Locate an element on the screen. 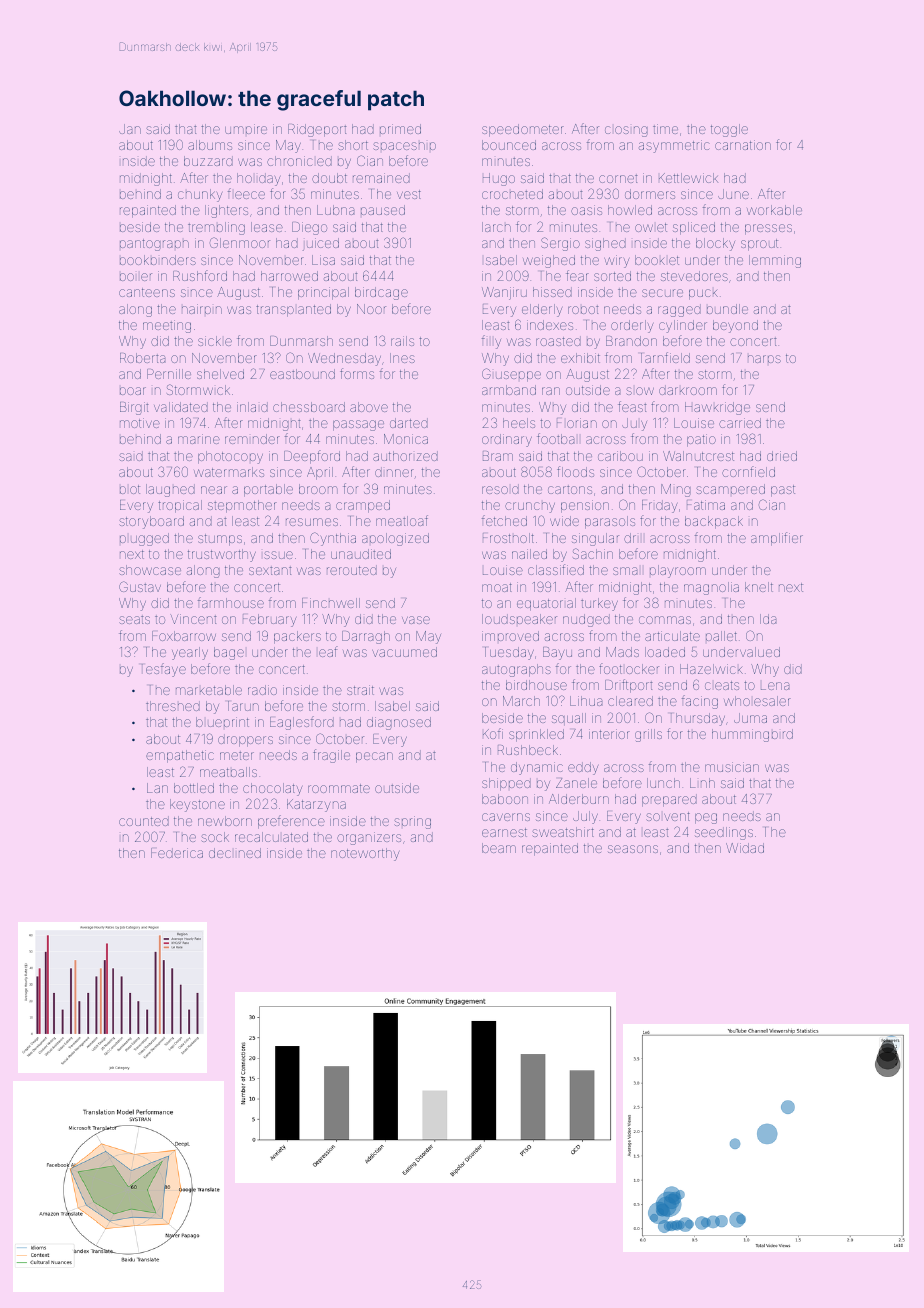  dried is located at coordinates (782, 456).
